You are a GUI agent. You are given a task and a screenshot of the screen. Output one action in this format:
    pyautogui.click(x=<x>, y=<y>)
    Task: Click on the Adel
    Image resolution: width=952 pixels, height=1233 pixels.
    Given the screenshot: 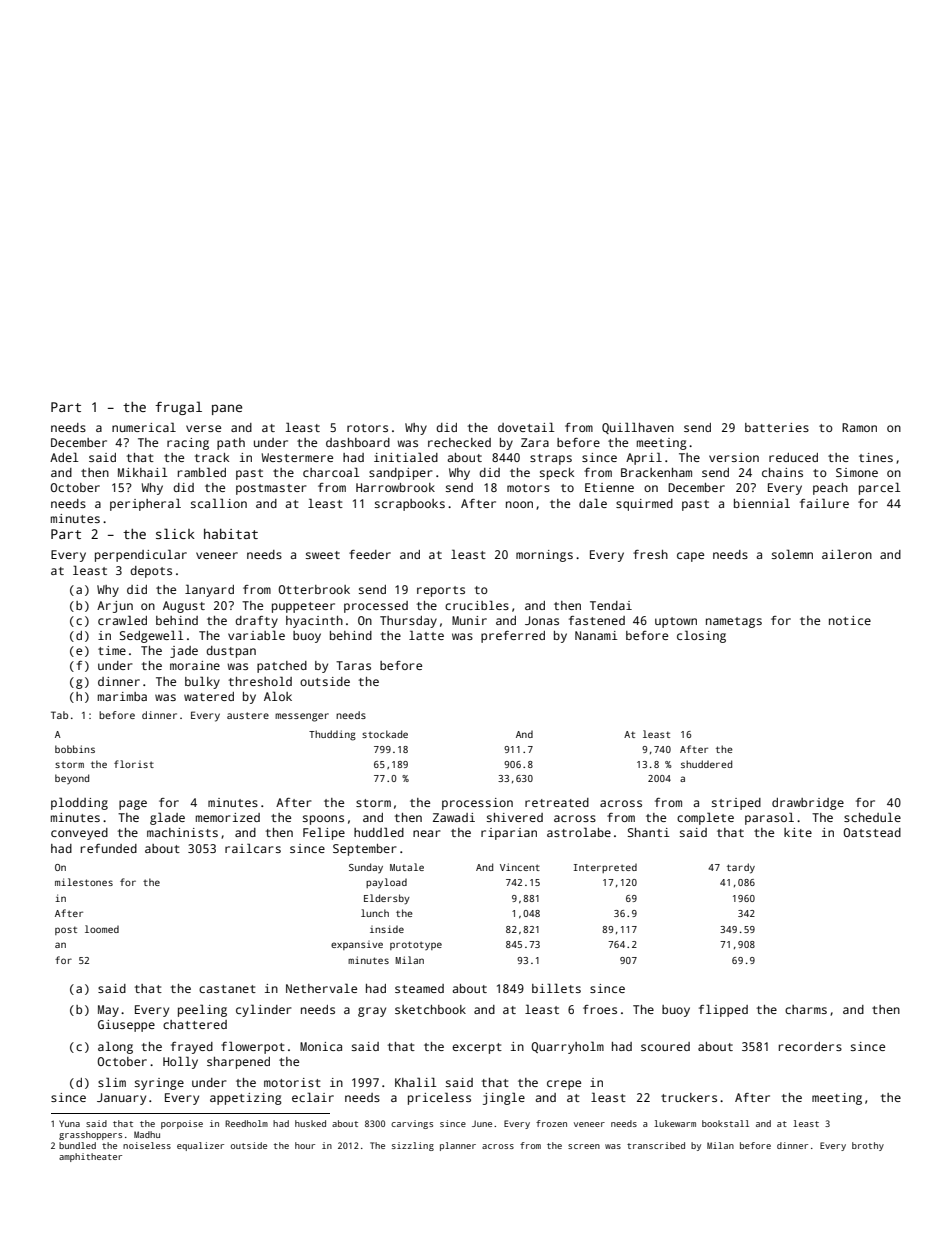 What is the action you would take?
    pyautogui.click(x=64, y=457)
